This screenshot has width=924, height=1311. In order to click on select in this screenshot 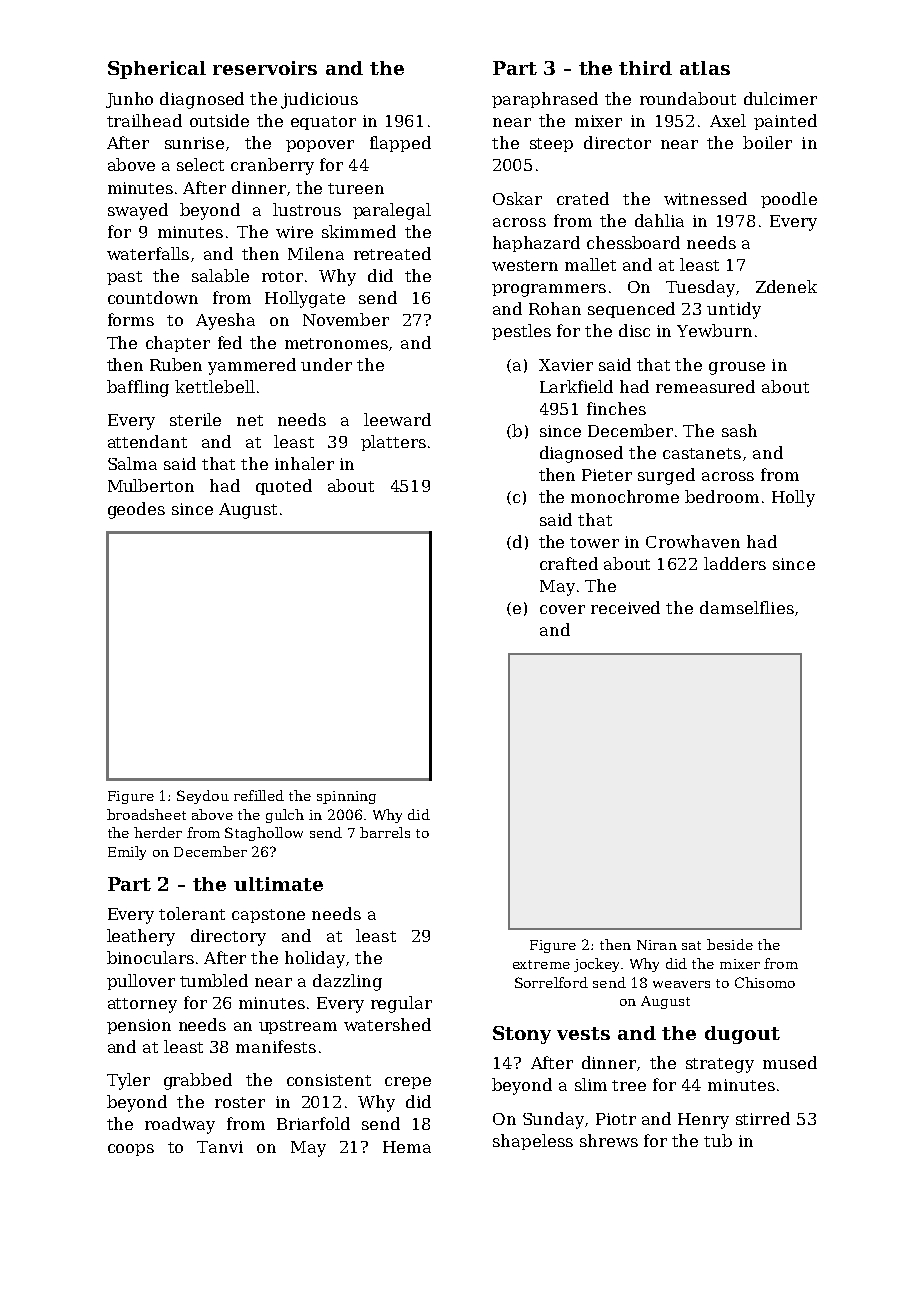, I will do `click(200, 164)`.
